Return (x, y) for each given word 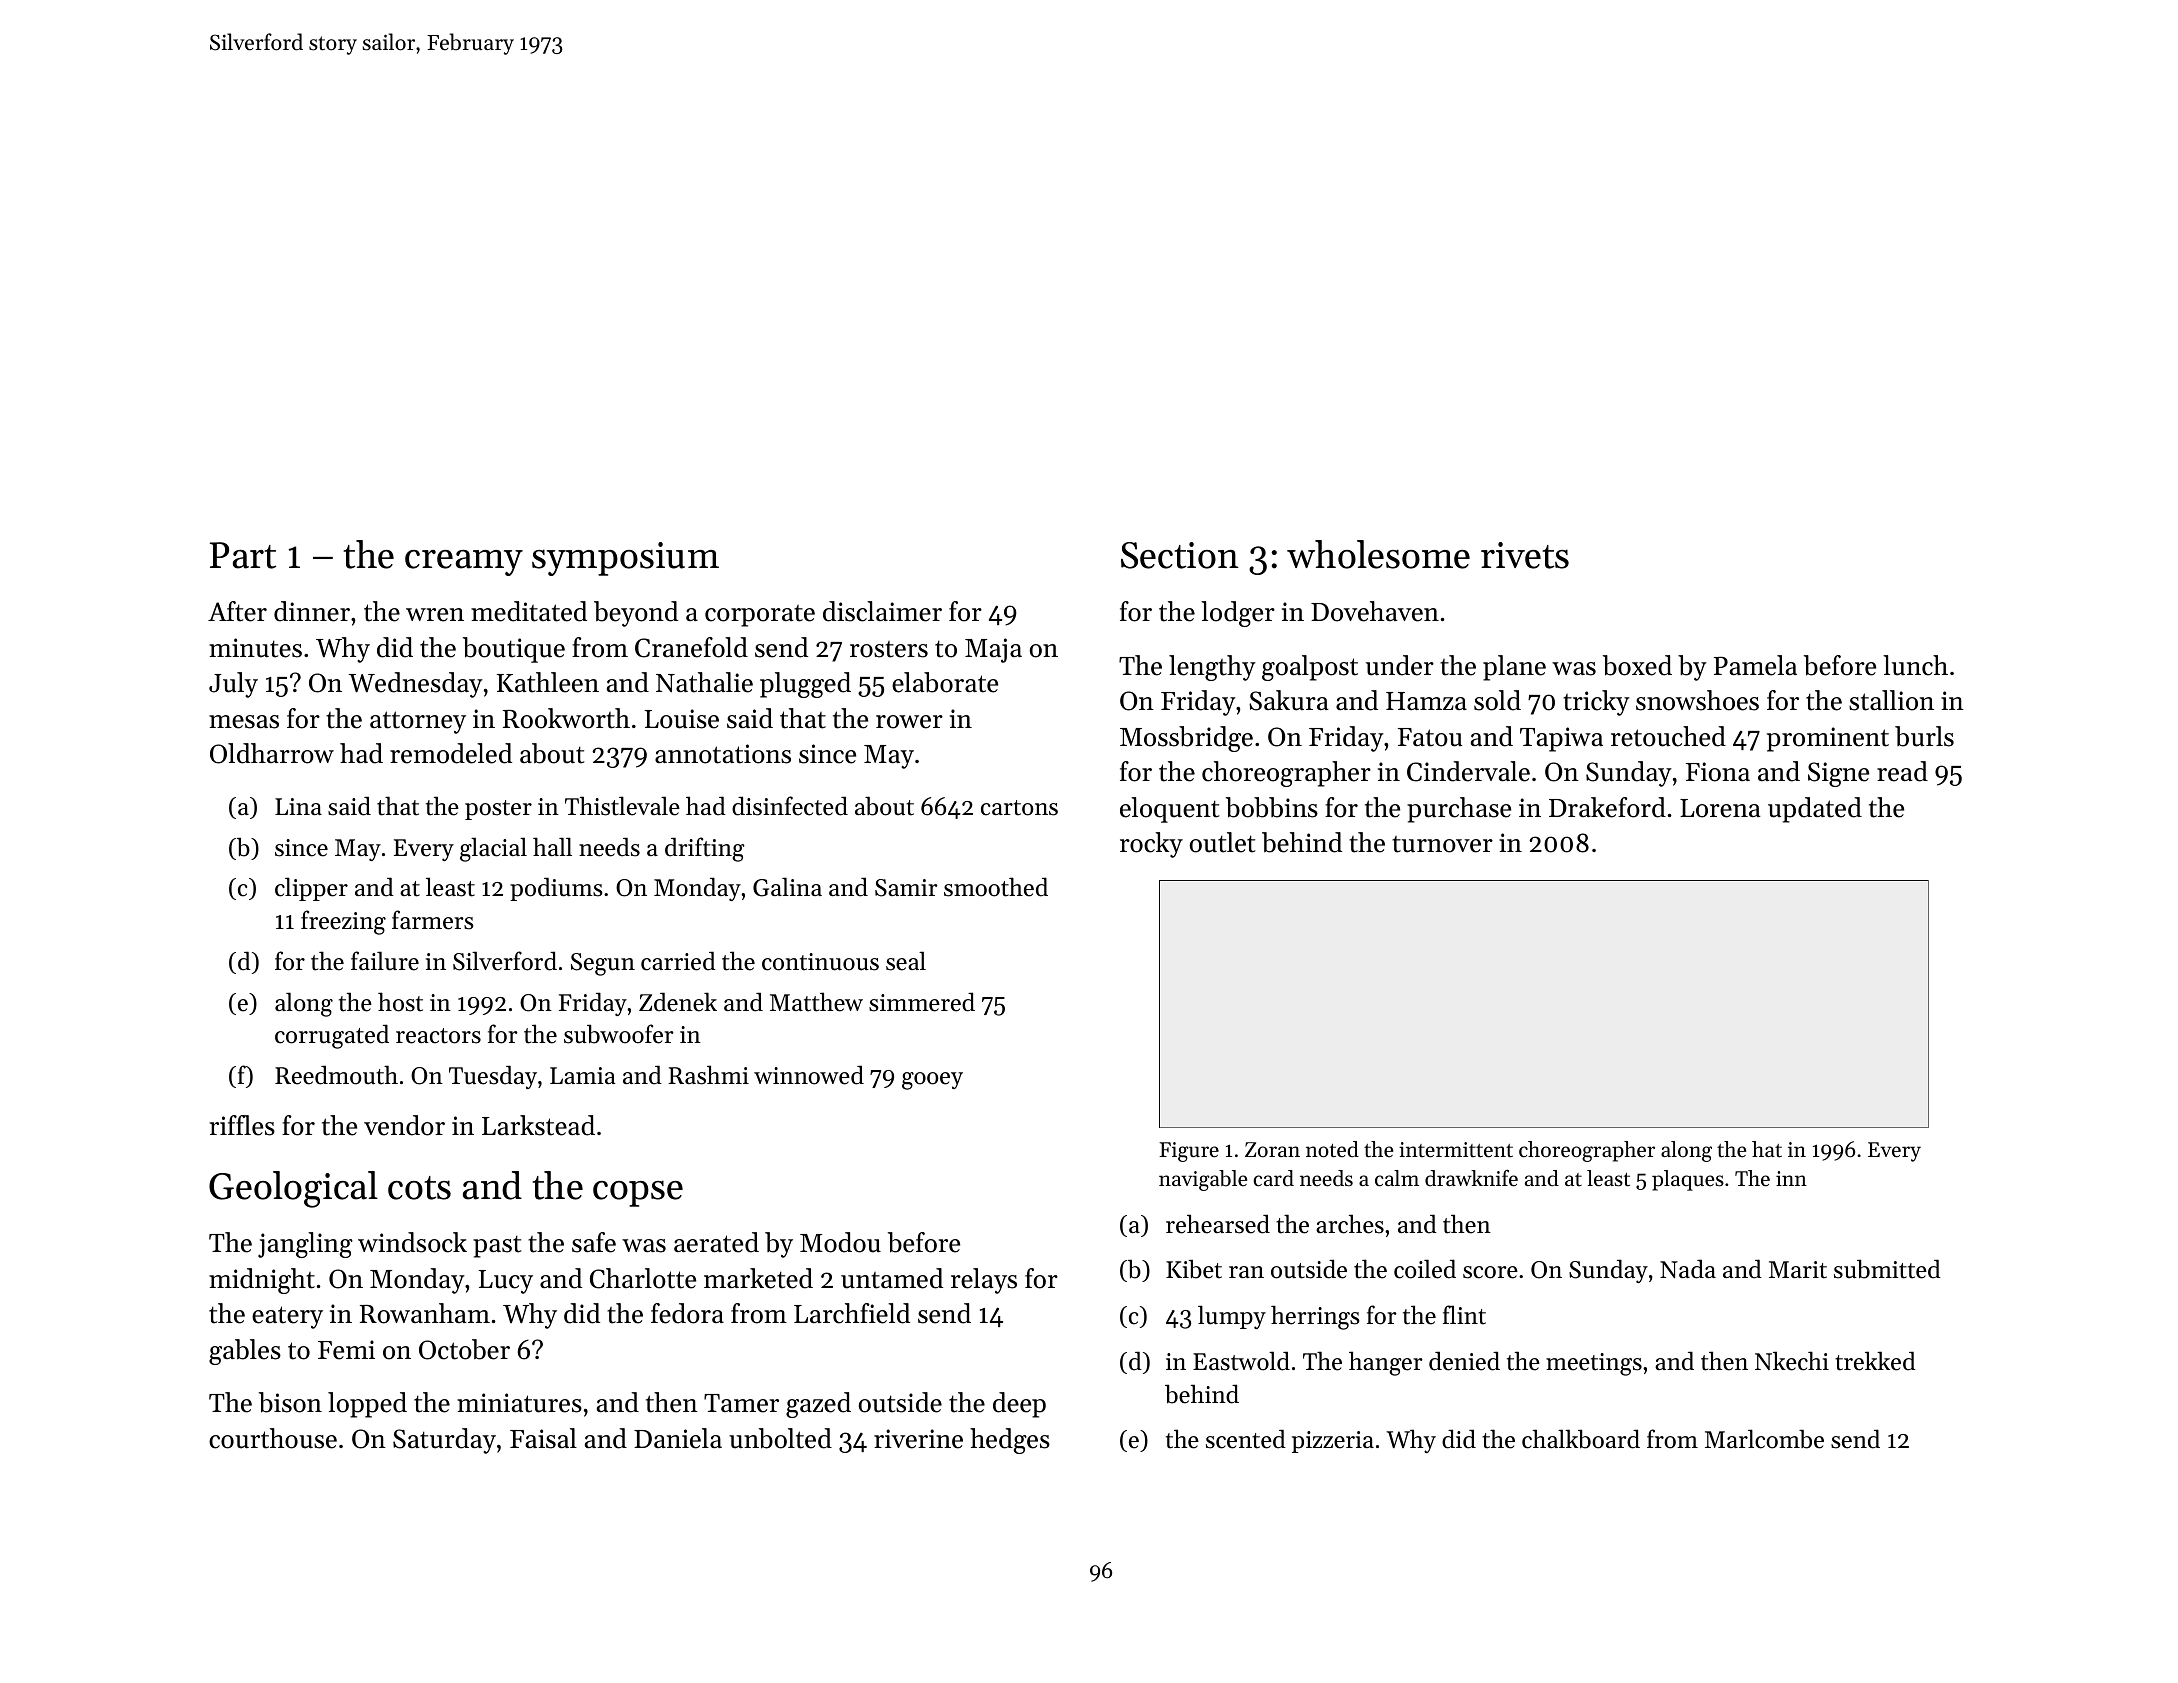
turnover (1442, 844)
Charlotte (643, 1278)
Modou (840, 1242)
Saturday (444, 1441)
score (1490, 1272)
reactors (438, 1036)
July (233, 685)
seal (906, 961)
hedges (1010, 1441)
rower (909, 722)
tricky (1596, 703)
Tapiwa (1561, 739)
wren (435, 615)
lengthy (1212, 668)
